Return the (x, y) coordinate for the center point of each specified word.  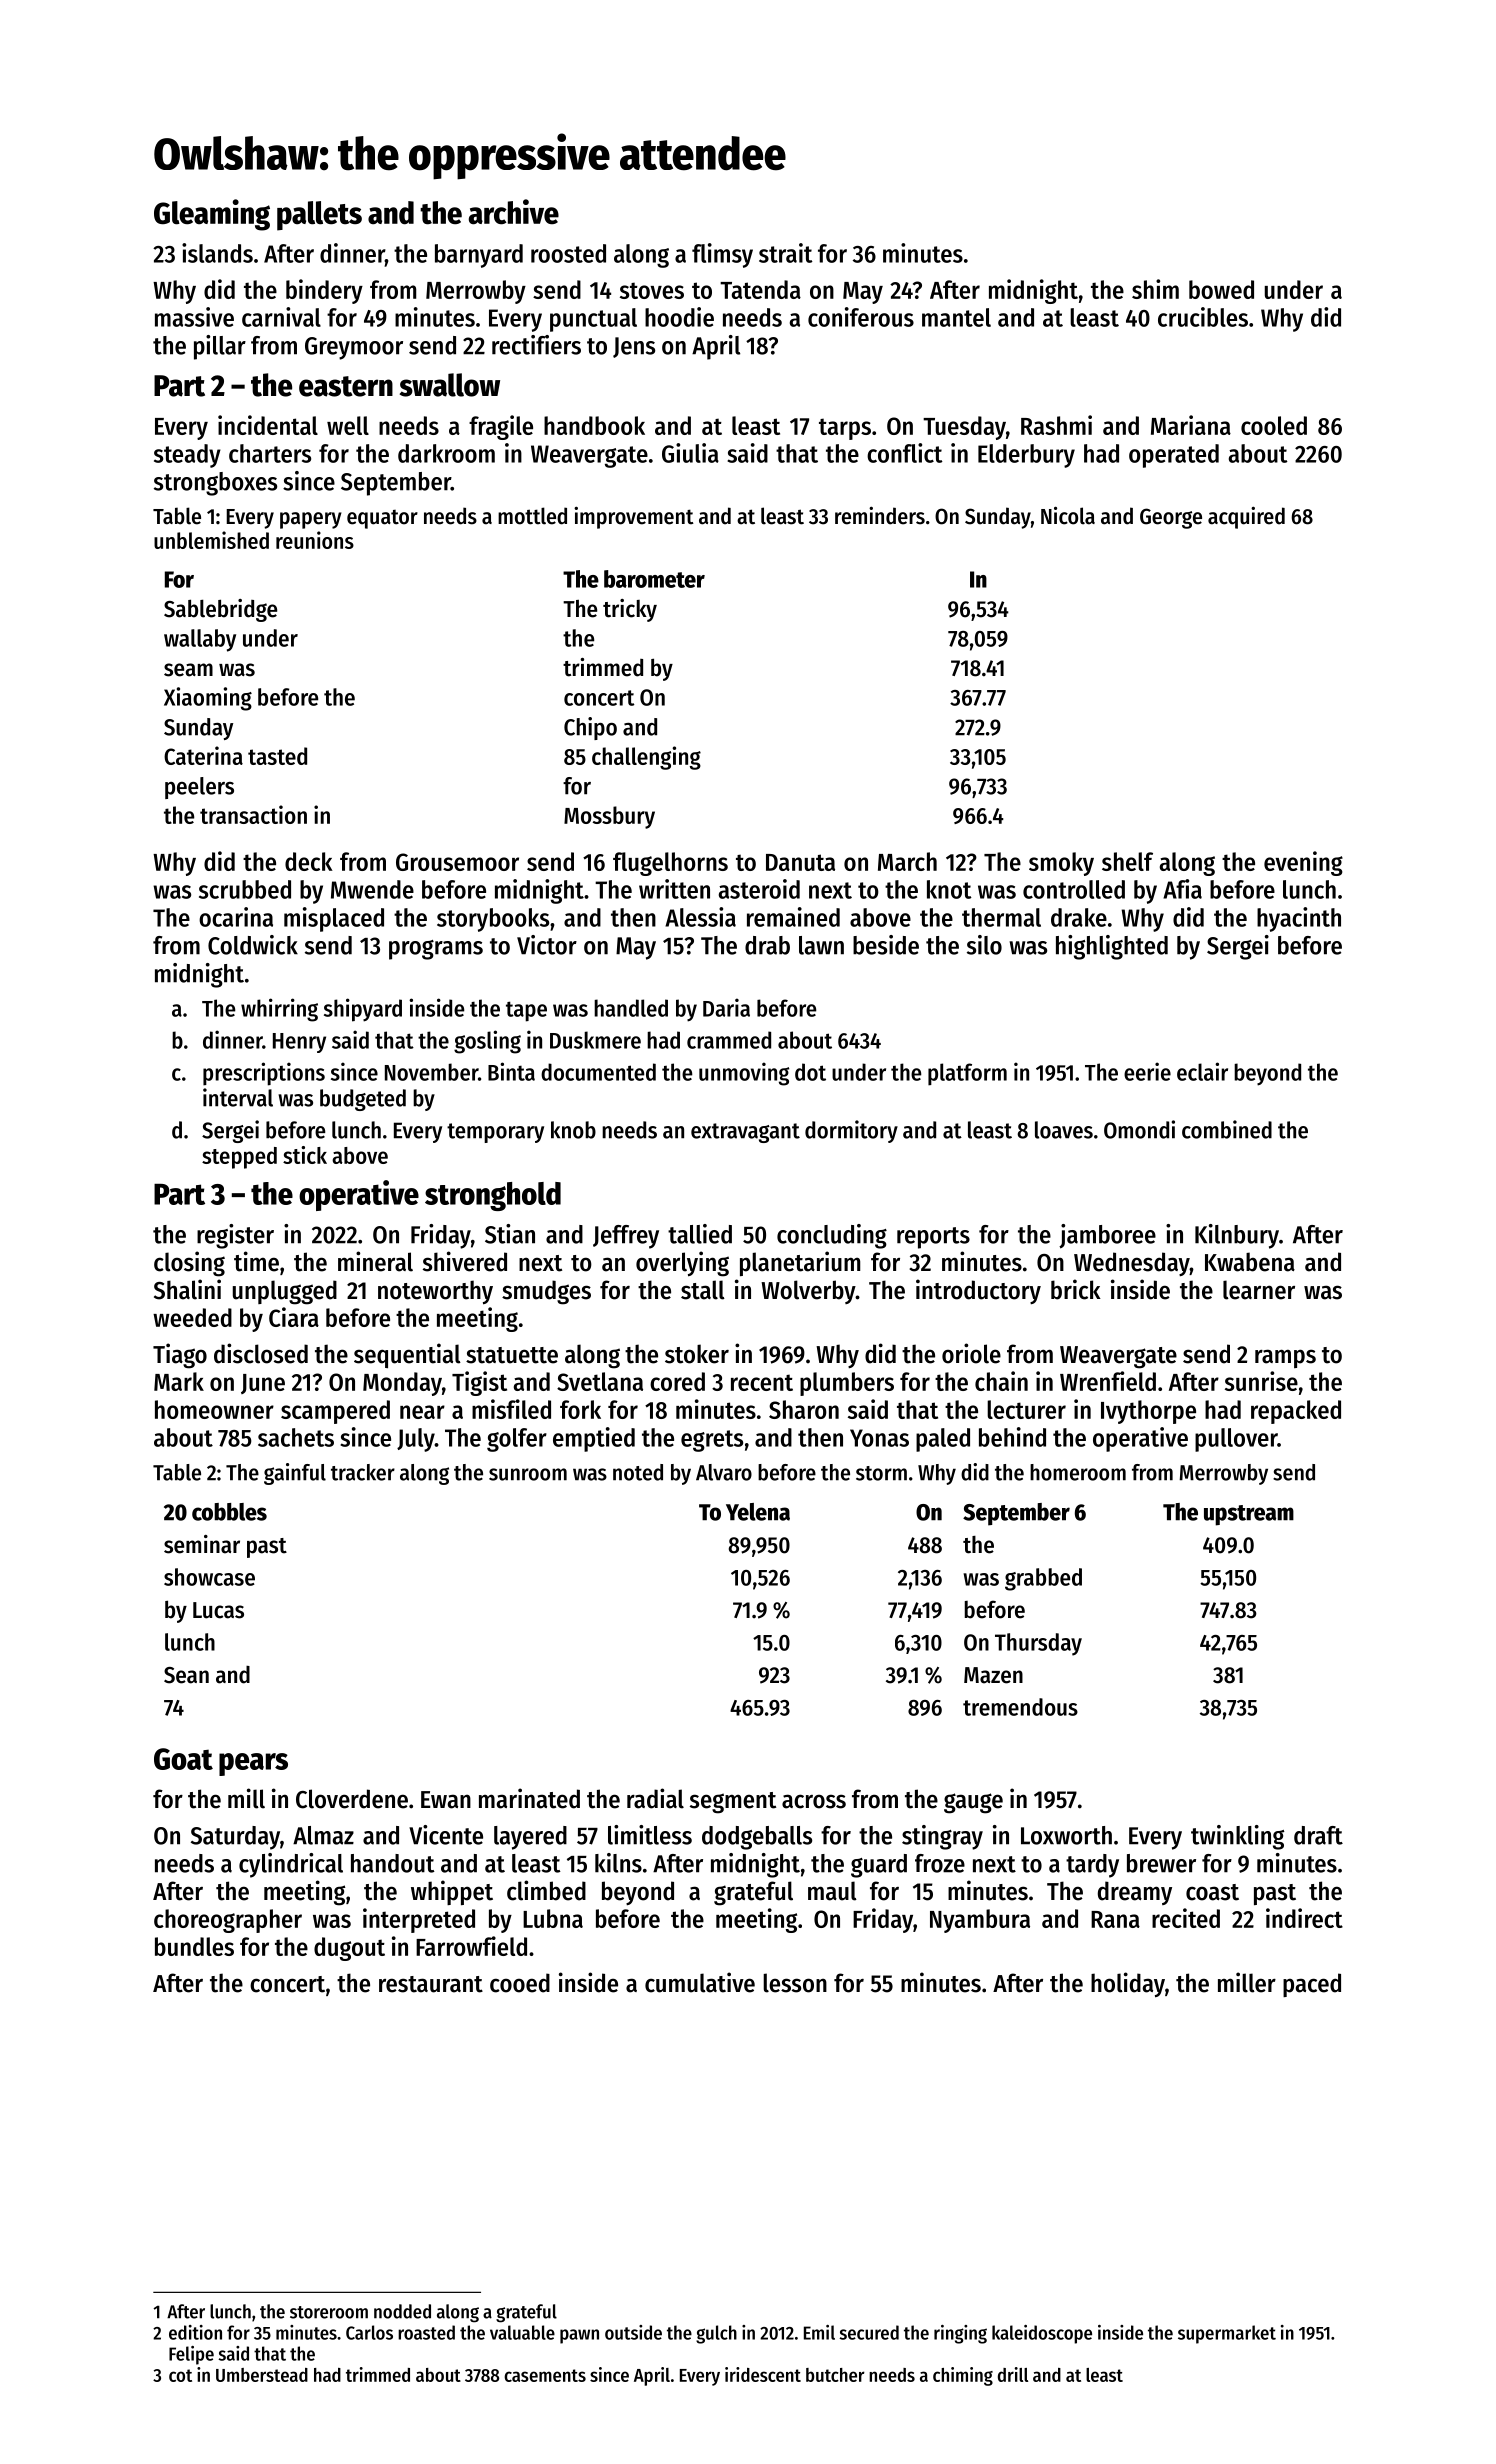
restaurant (431, 1984)
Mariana (1191, 425)
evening (1303, 863)
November (431, 1072)
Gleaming (212, 215)
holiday (1128, 1985)
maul (832, 1891)
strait (786, 253)
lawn (821, 945)
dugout (349, 1949)
